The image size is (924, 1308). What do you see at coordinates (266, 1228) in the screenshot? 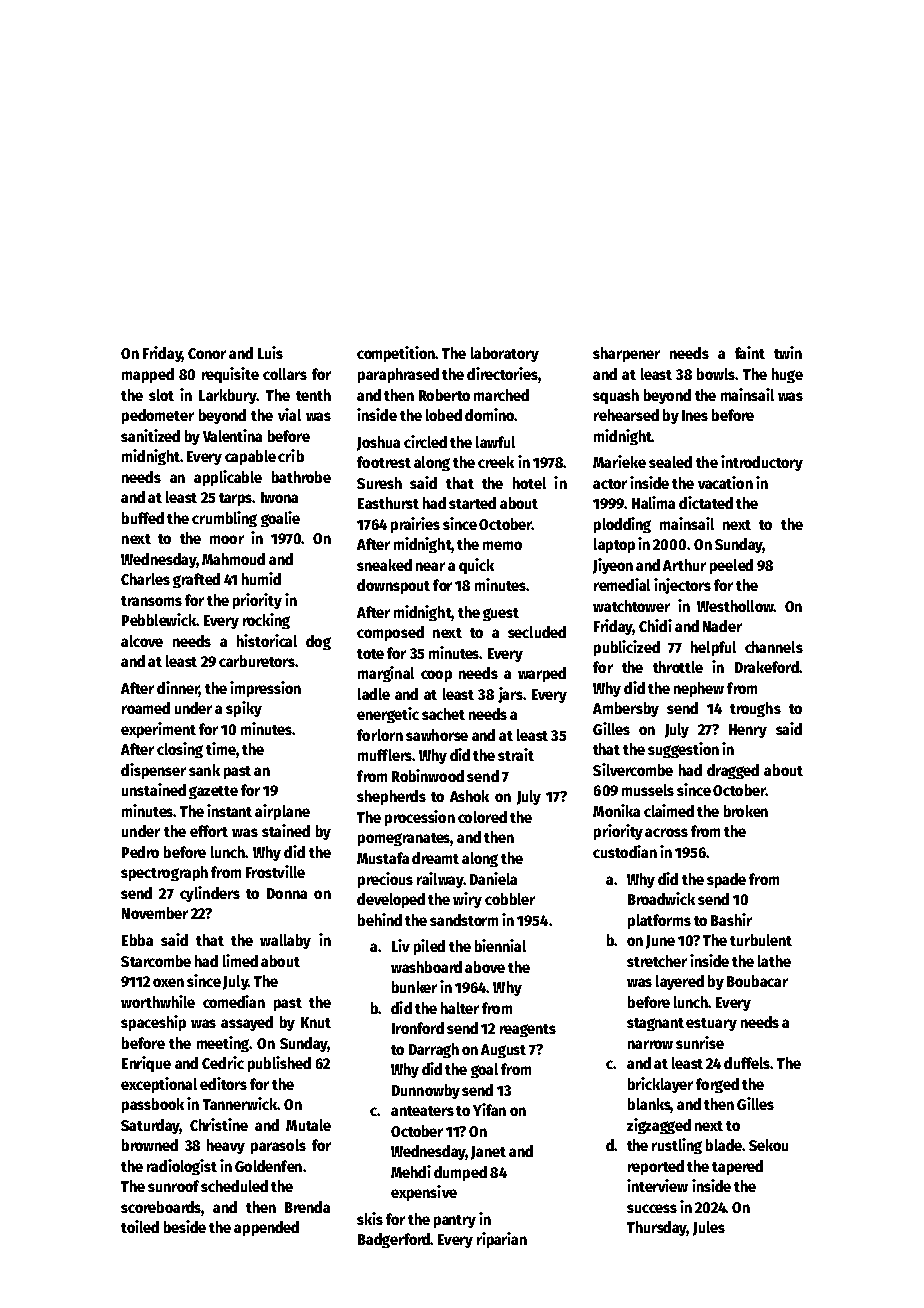
I see `appended` at bounding box center [266, 1228].
